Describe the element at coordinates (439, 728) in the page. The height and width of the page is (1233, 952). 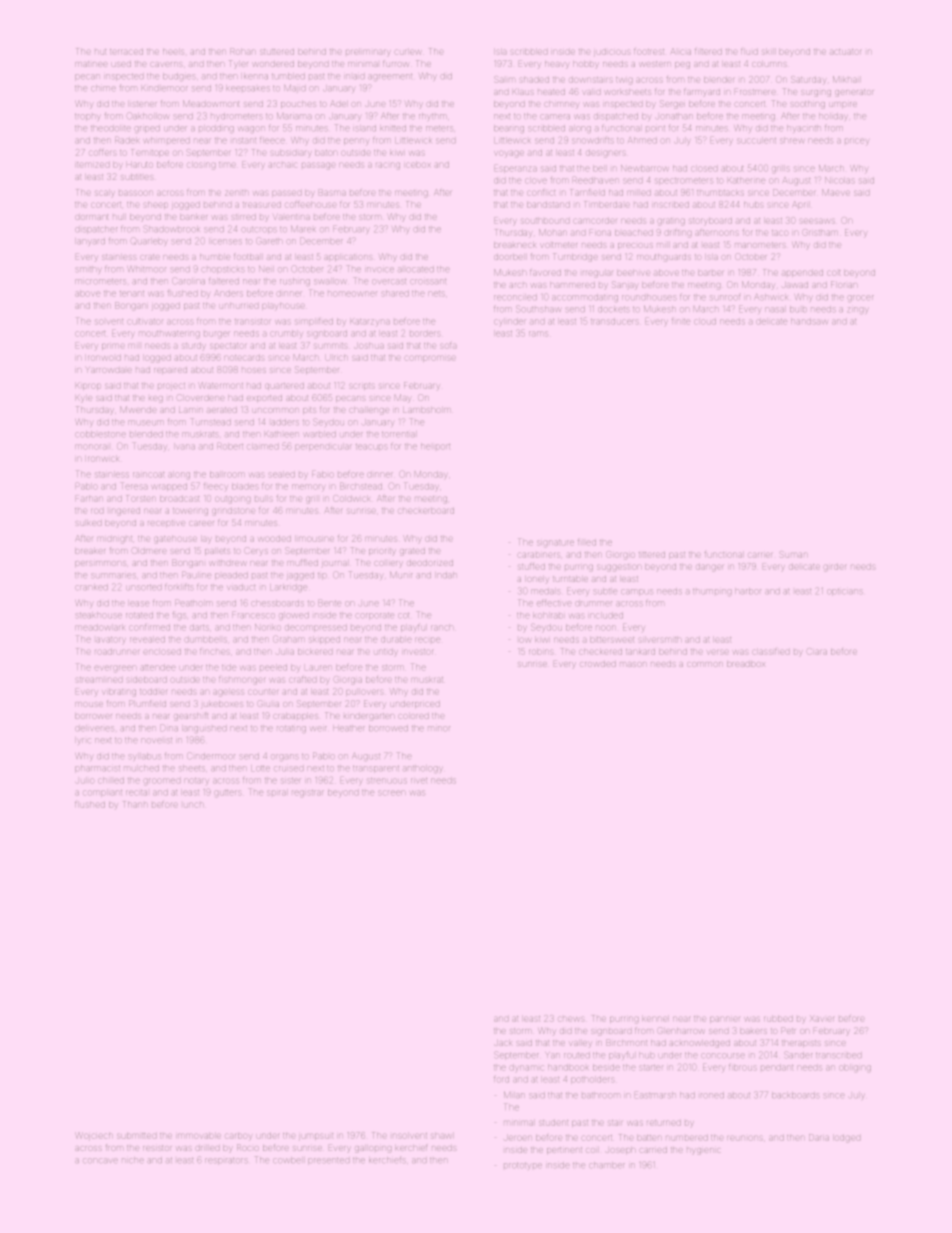
I see `minor` at that location.
